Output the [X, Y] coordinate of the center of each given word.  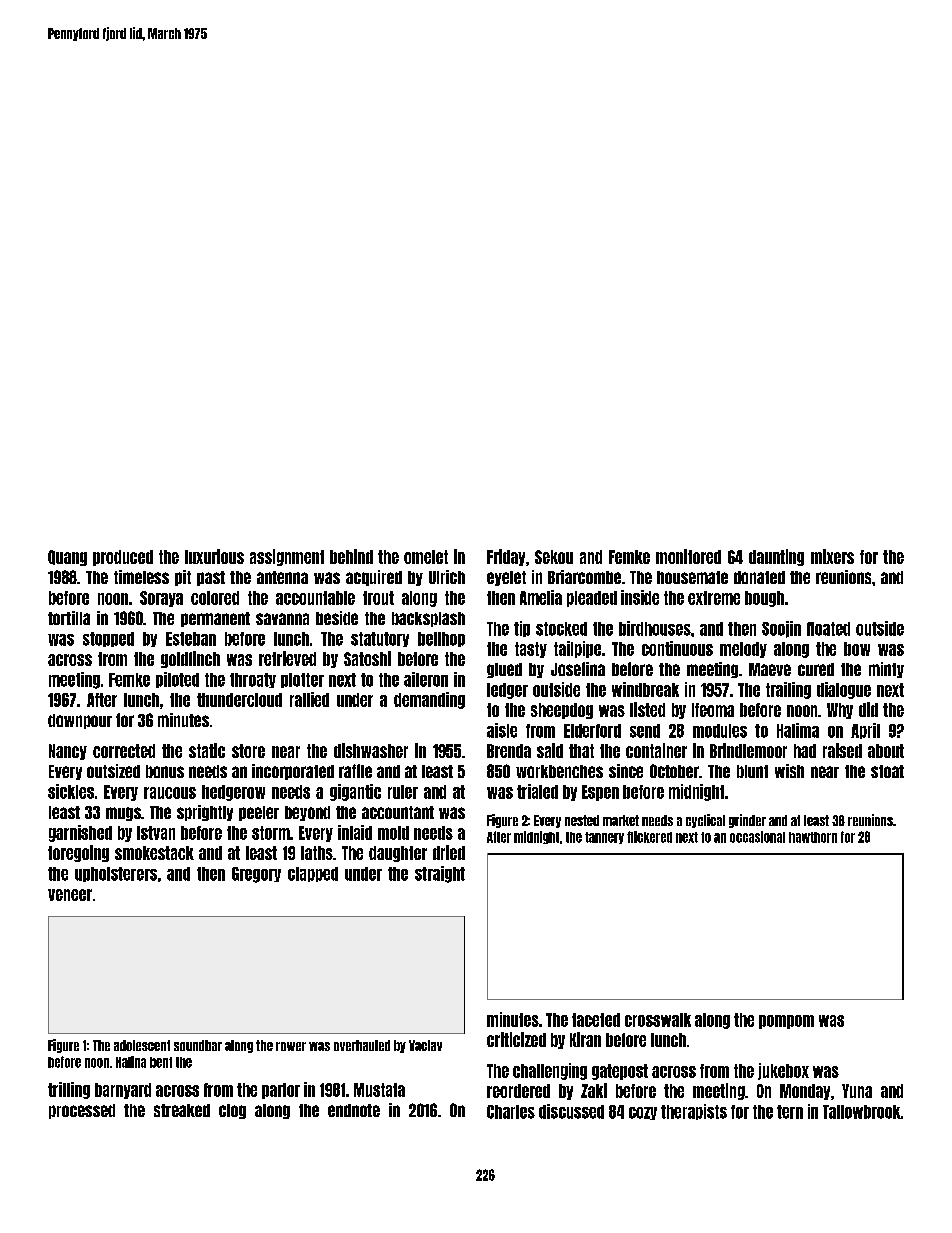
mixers [832, 556]
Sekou [554, 557]
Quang [67, 558]
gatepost [620, 1072]
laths [317, 853]
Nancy [68, 752]
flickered [649, 837]
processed [82, 1111]
